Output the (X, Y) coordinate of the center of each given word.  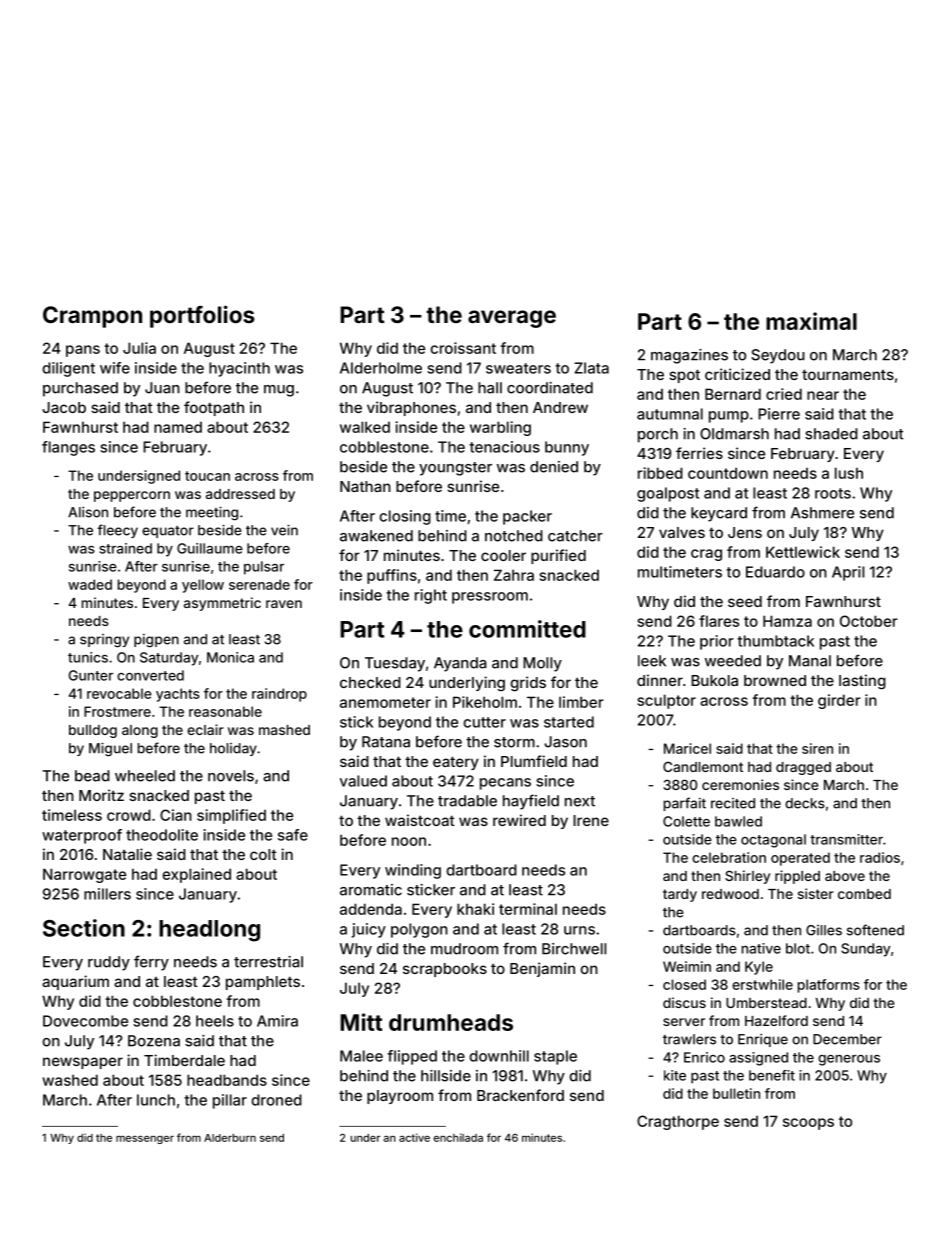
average (512, 319)
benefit (772, 1075)
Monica (230, 657)
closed (684, 984)
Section (84, 928)
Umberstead (766, 1003)
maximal (811, 321)
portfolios (202, 316)
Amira (277, 1021)
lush (849, 473)
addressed (240, 494)
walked (365, 427)
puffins (392, 576)
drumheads (451, 1022)
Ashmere (822, 513)
